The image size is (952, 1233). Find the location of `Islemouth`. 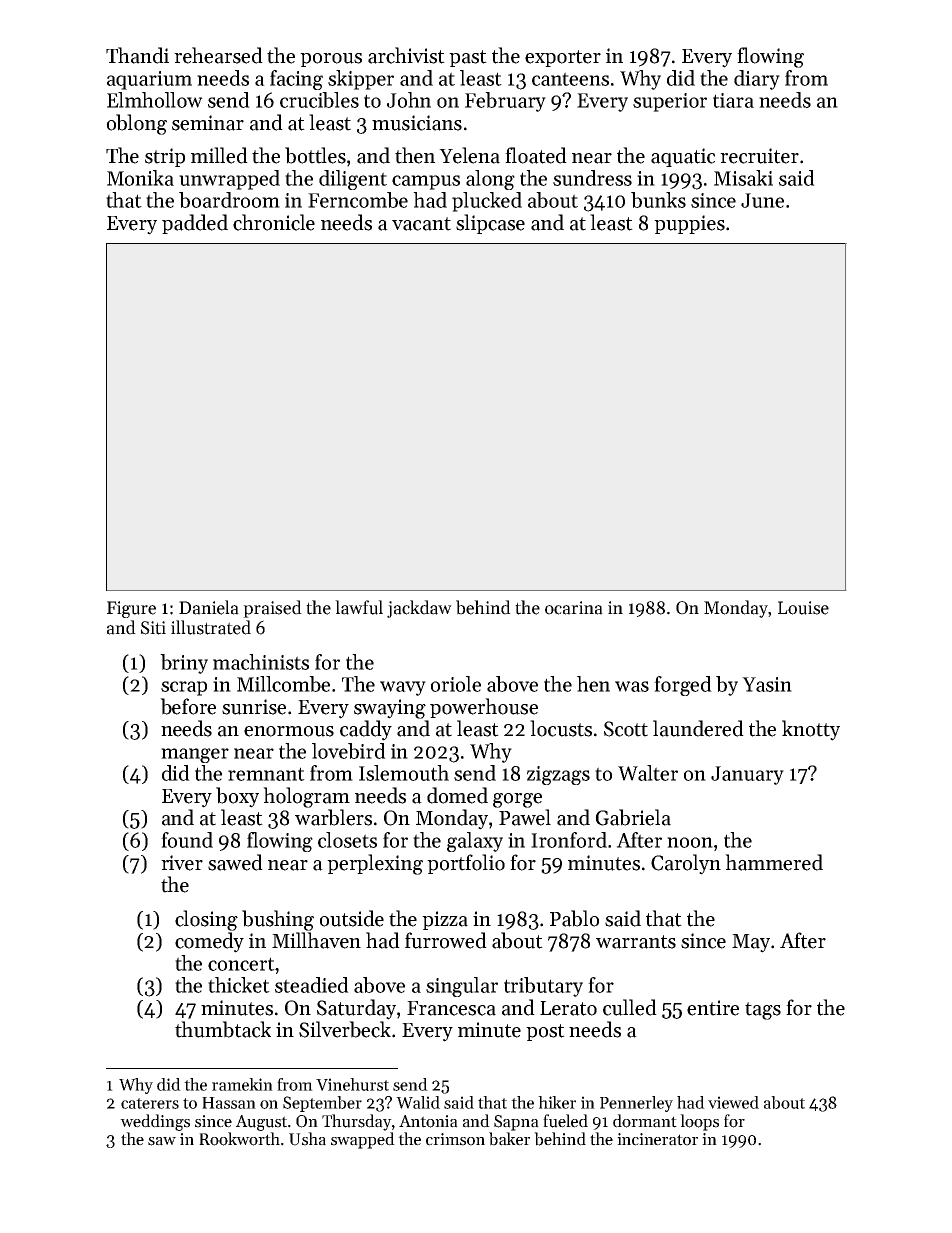

Islemouth is located at coordinates (404, 773).
